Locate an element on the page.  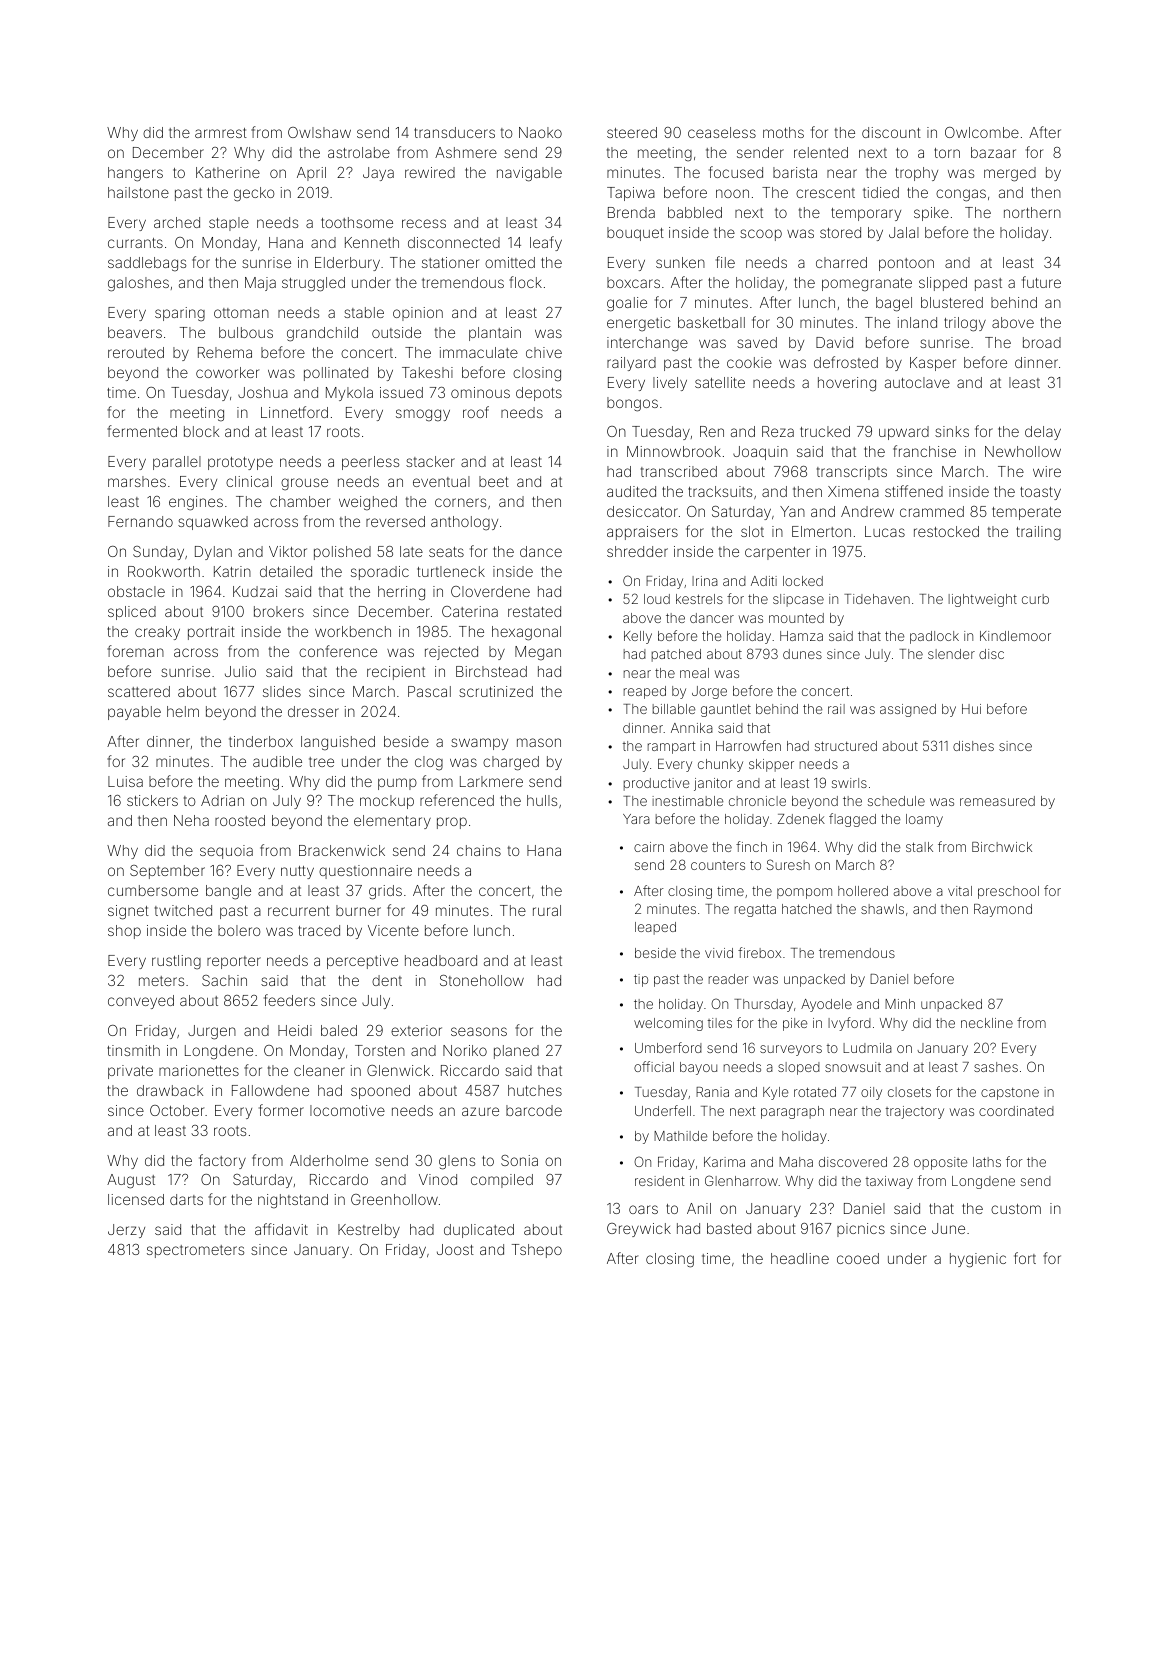
Owlcombe is located at coordinates (982, 132).
